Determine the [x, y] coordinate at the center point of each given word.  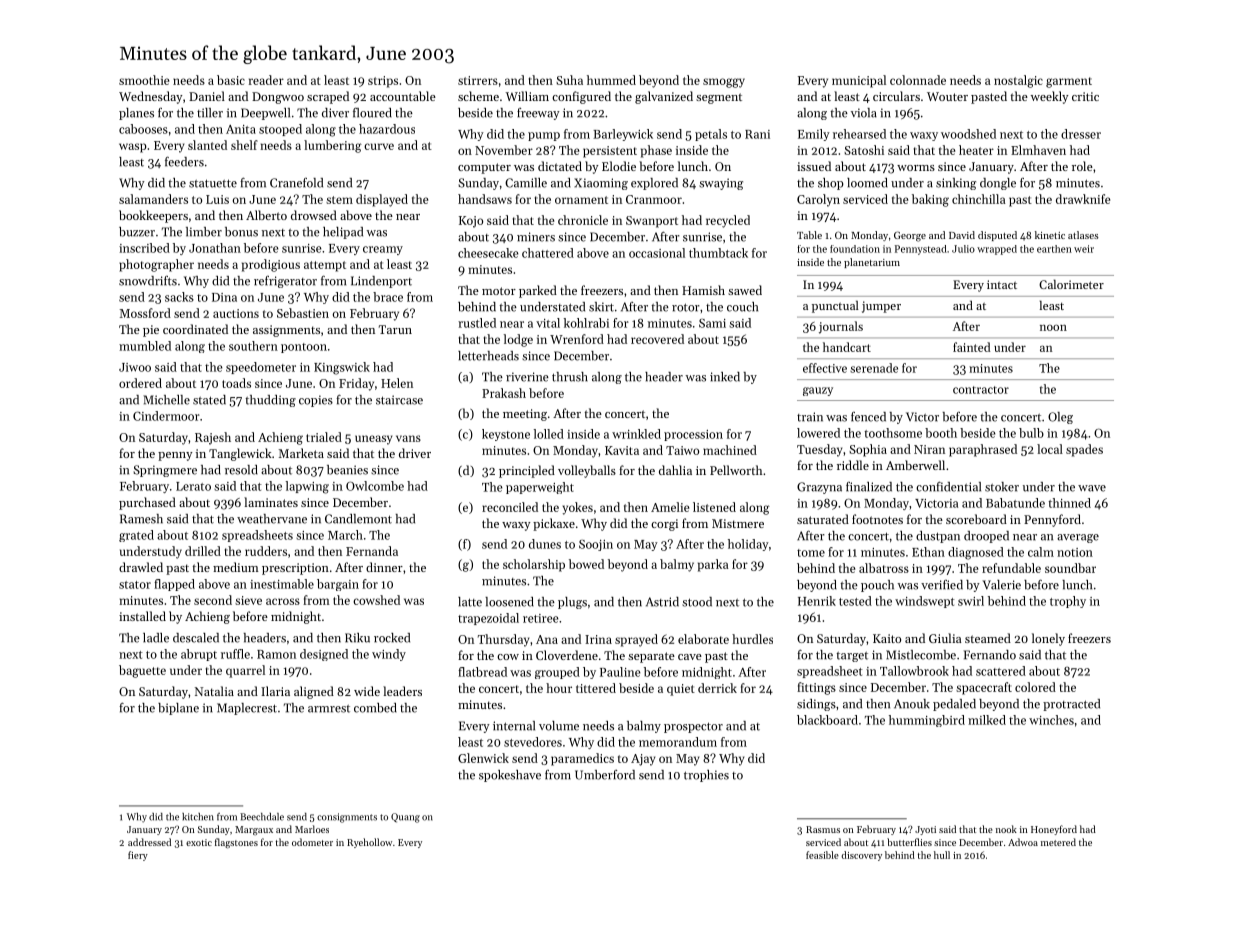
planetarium [872, 263]
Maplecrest [247, 709]
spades [1084, 450]
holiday [748, 545]
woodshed [968, 134]
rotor [686, 307]
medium [236, 567]
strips [383, 82]
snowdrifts [148, 281]
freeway [538, 114]
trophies [706, 776]
